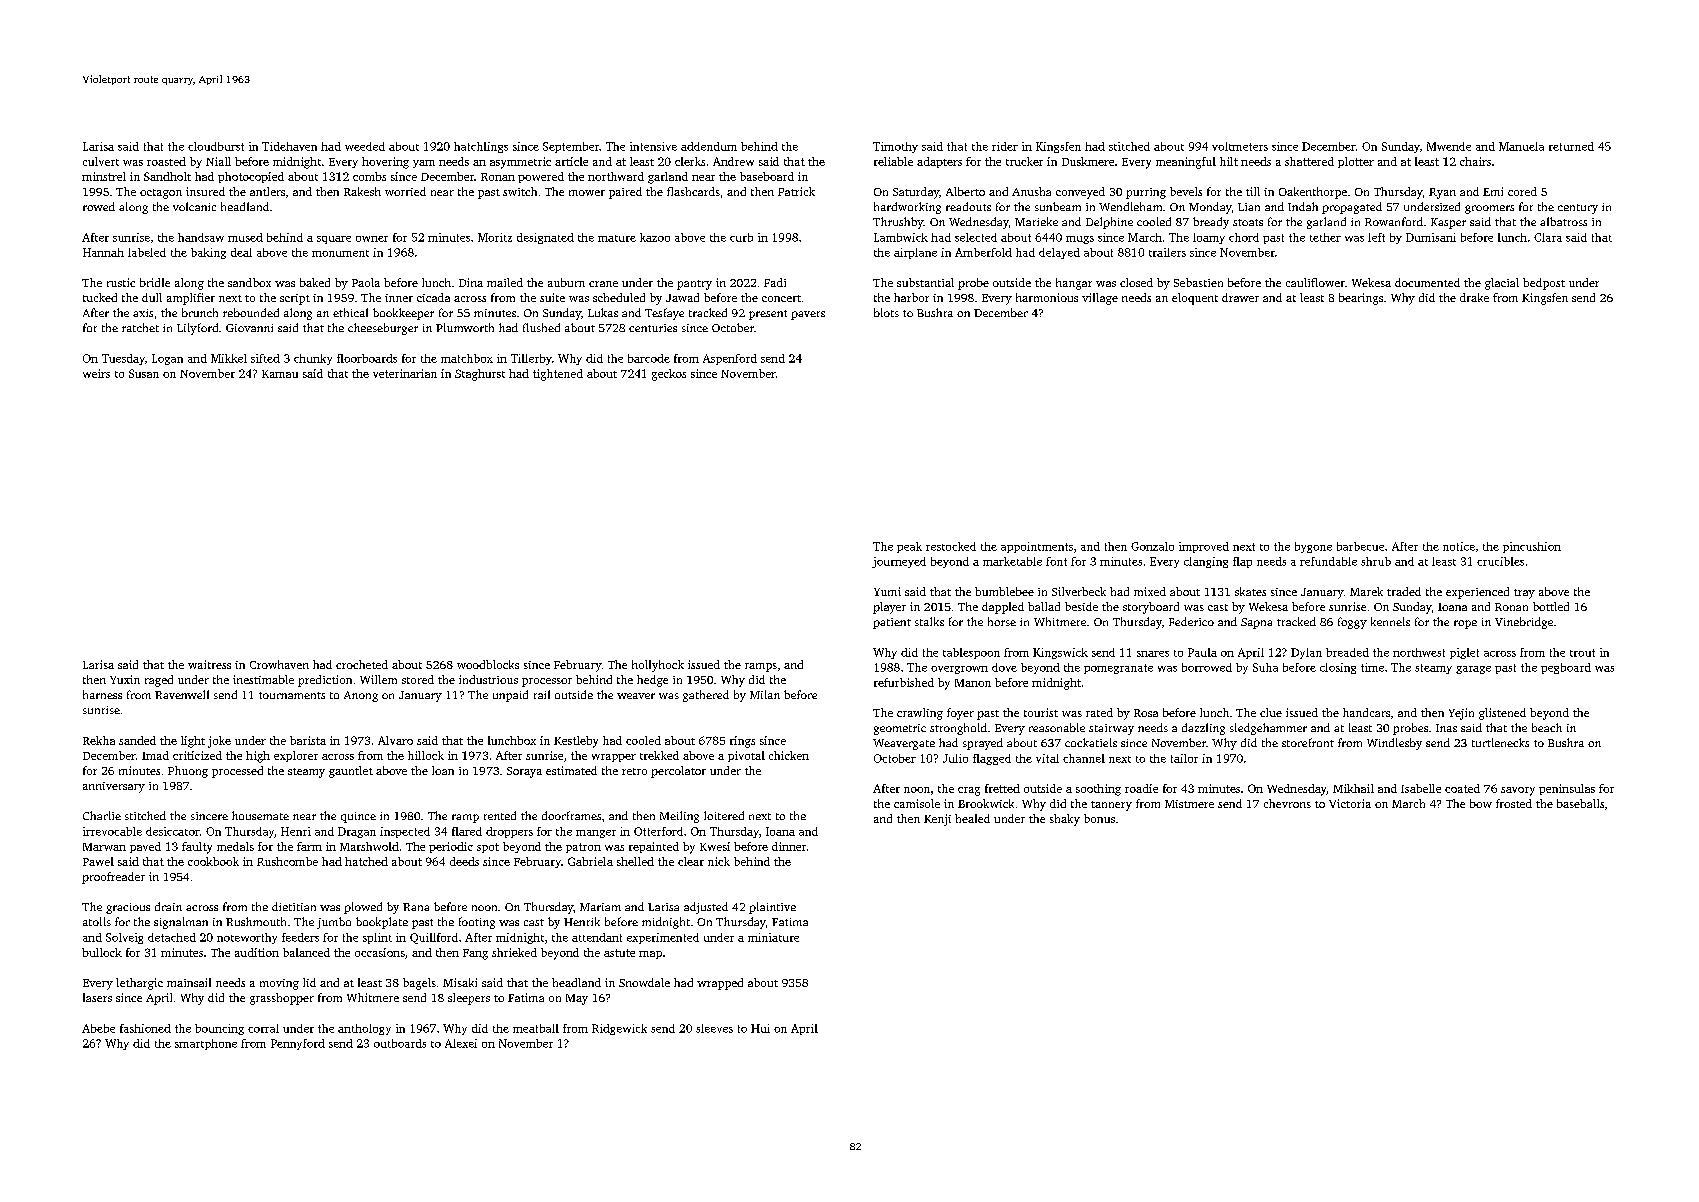 The height and width of the document is (1202, 1699). What do you see at coordinates (1571, 146) in the document?
I see `returned` at bounding box center [1571, 146].
